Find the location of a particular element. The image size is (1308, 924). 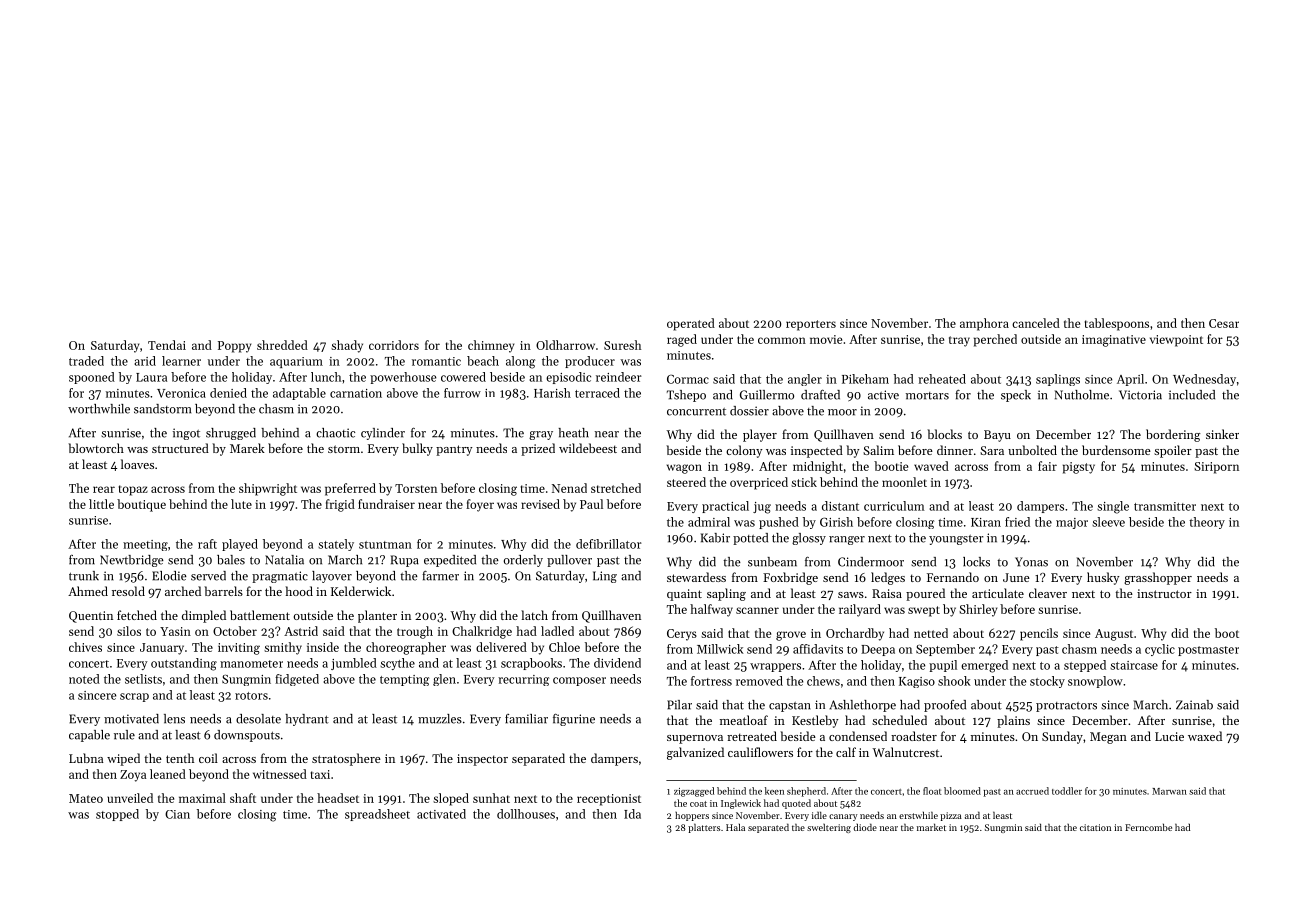

protractors is located at coordinates (1066, 707).
